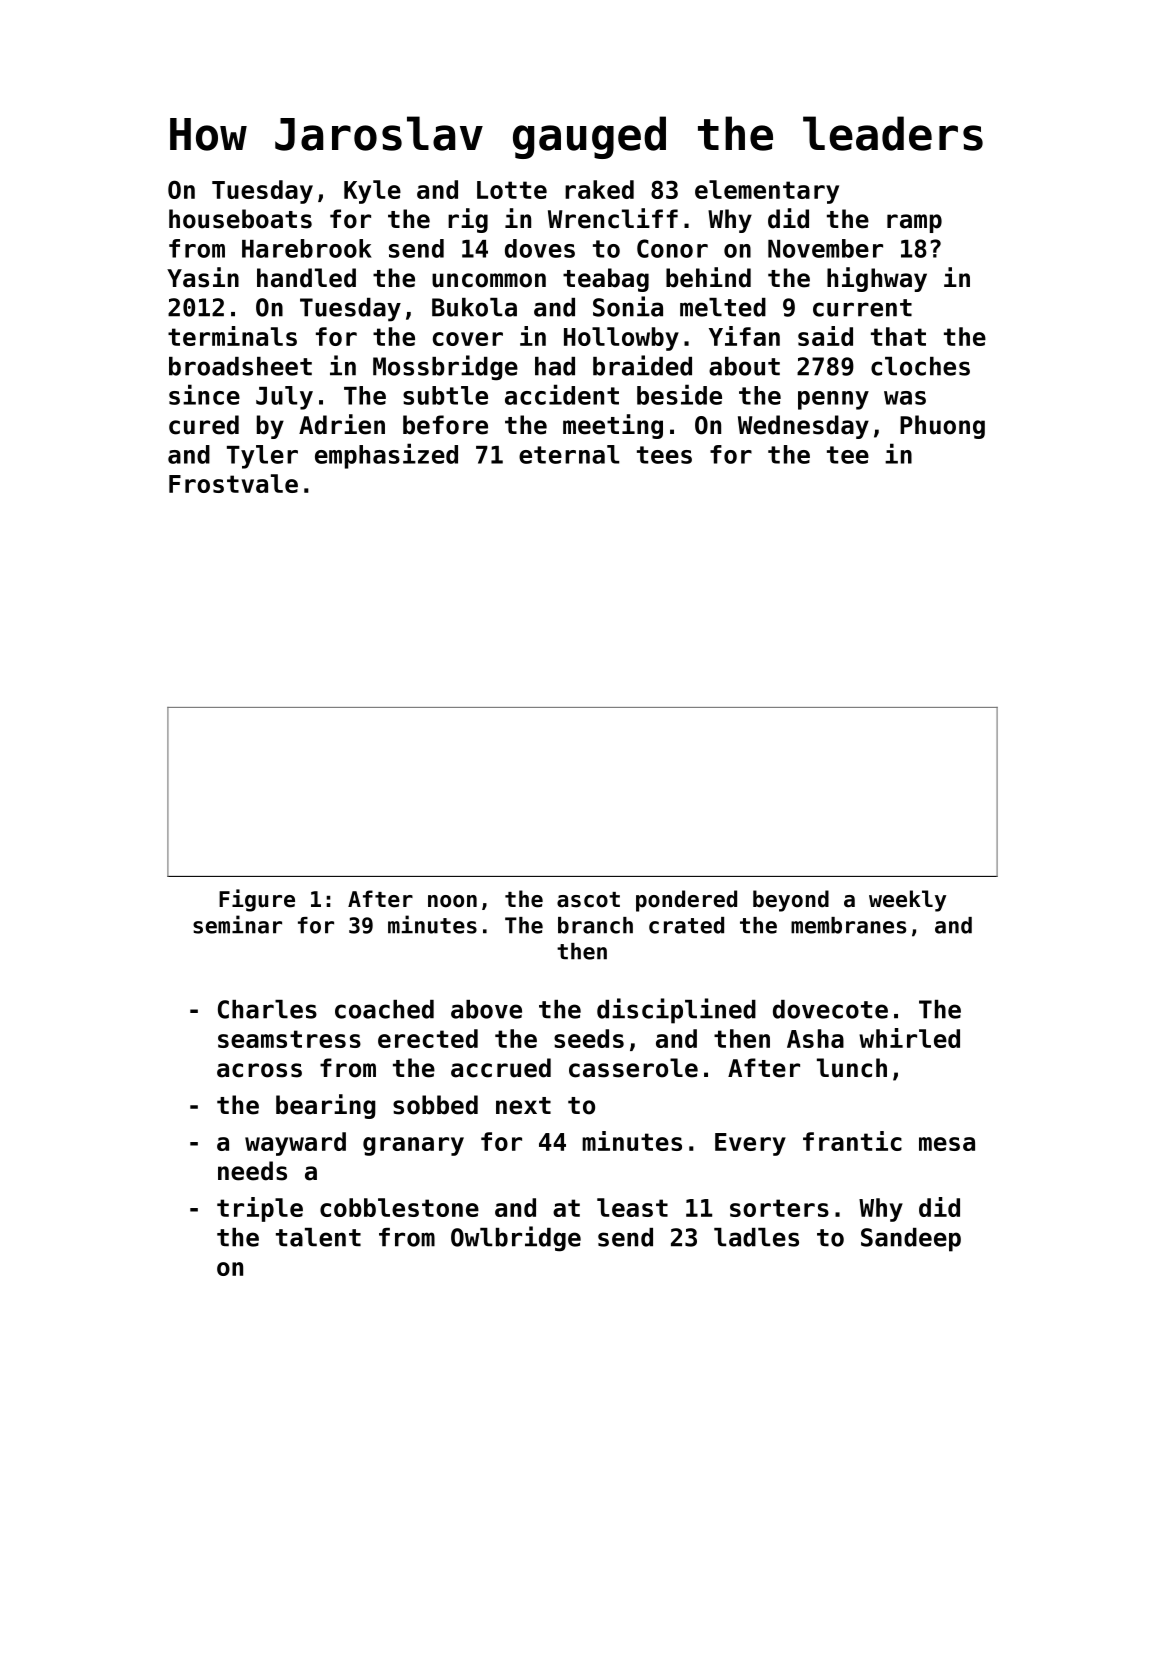  I want to click on houseboats, so click(240, 219).
